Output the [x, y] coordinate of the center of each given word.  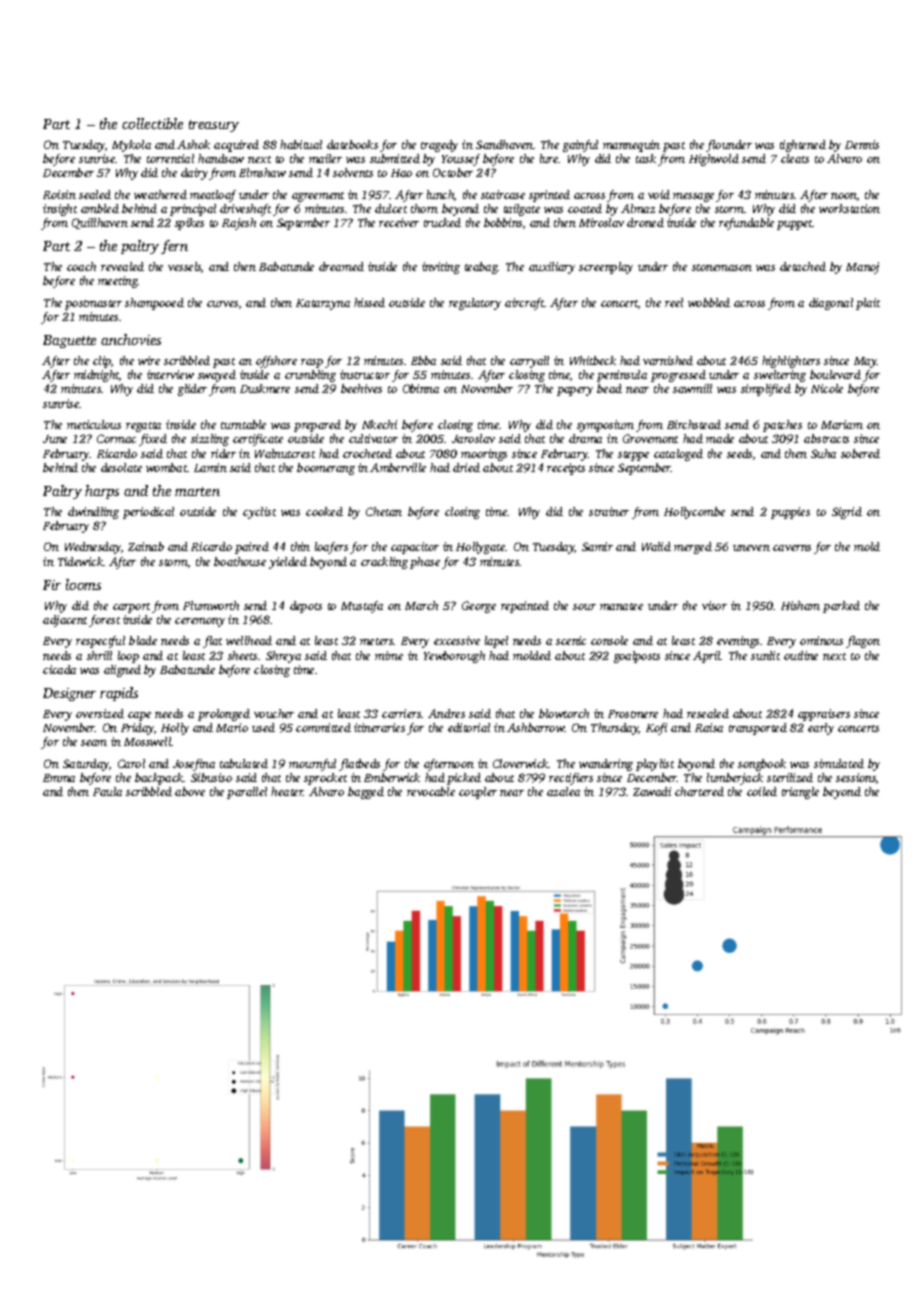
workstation [849, 208]
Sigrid [847, 513]
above [190, 791]
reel [674, 302]
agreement [318, 197]
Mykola [131, 146]
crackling [384, 563]
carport [131, 608]
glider [192, 390]
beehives [361, 388]
